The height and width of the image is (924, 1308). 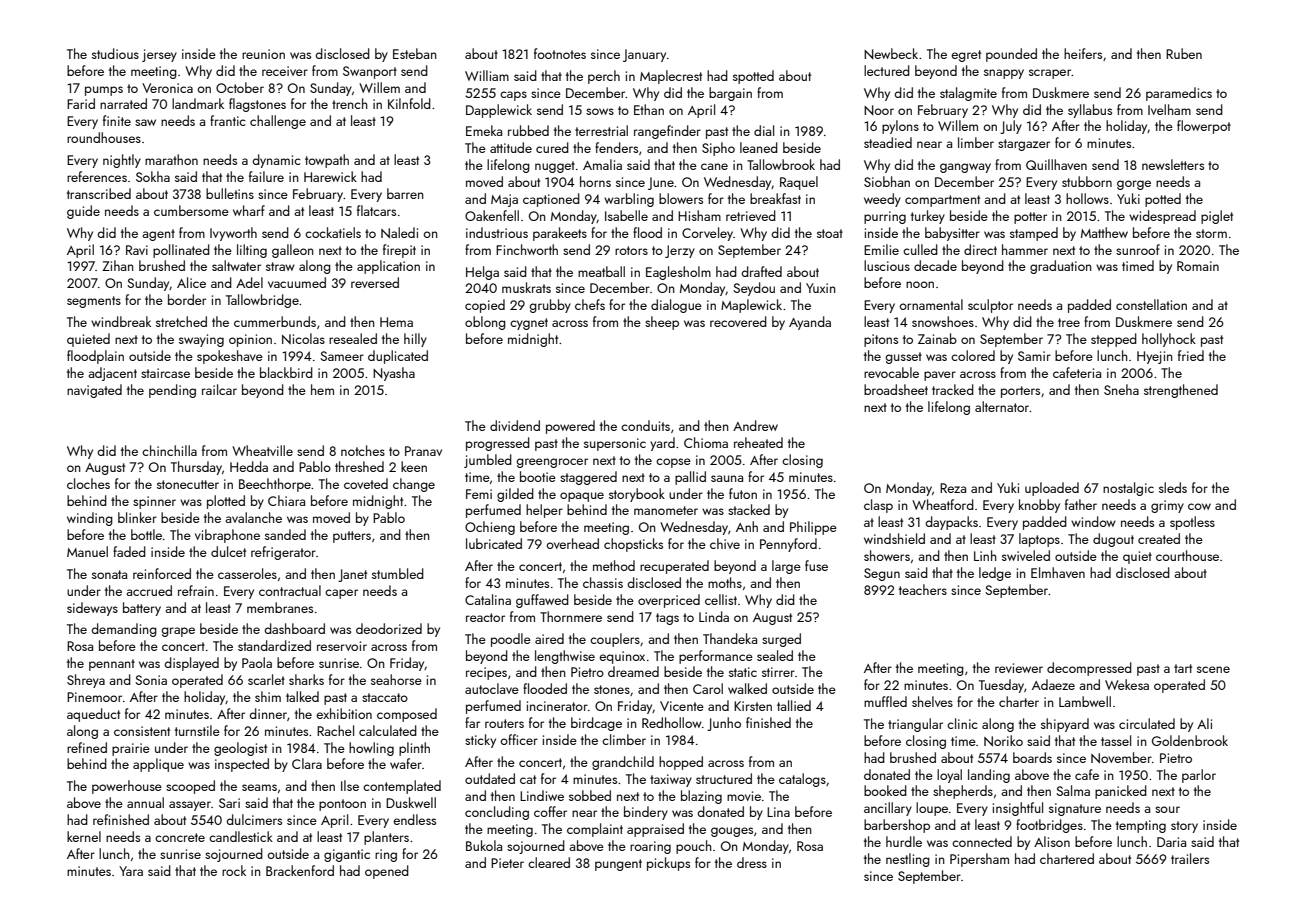 What do you see at coordinates (602, 164) in the image?
I see `Amalia` at bounding box center [602, 164].
